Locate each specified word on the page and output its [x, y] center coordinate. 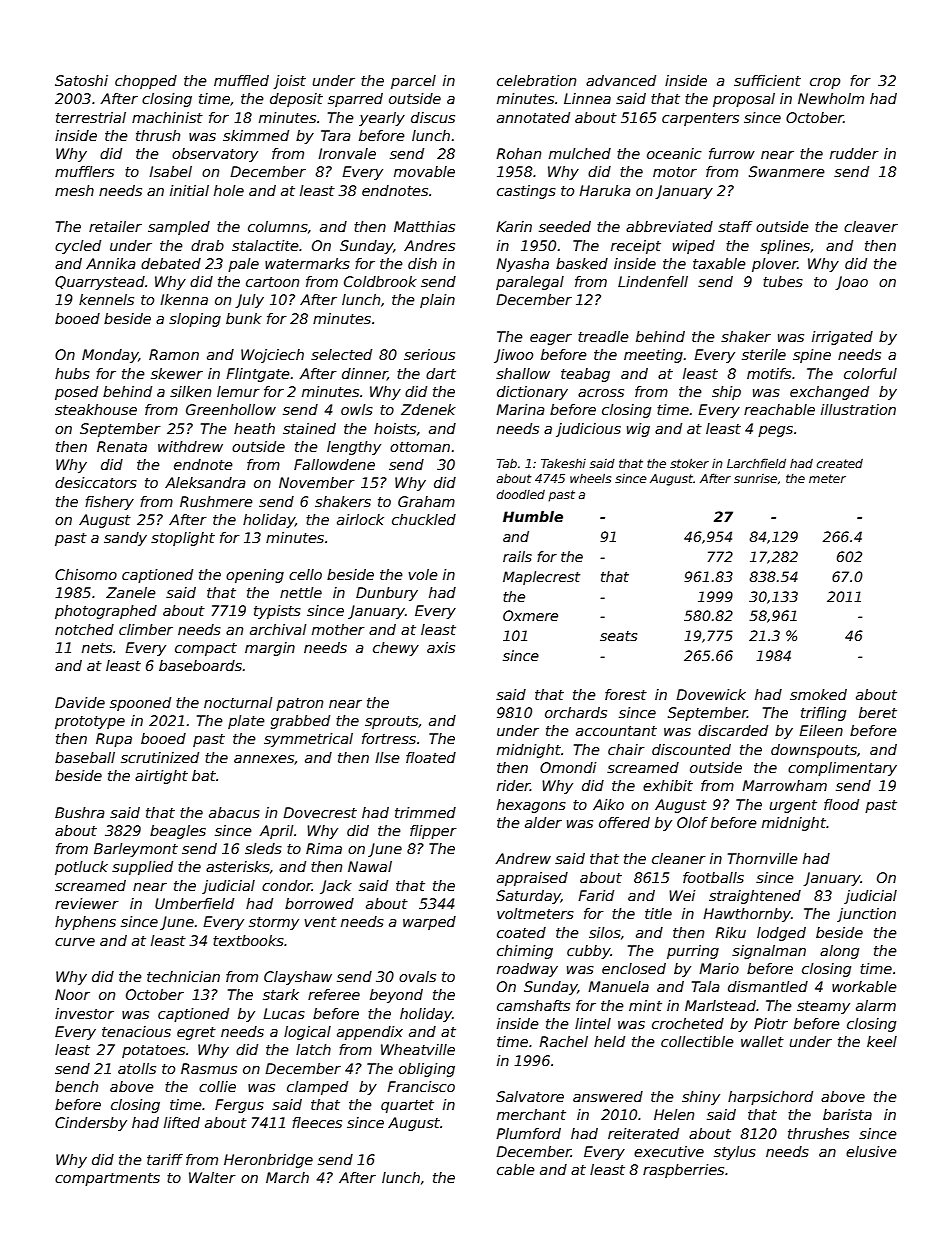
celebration [536, 80]
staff [735, 226]
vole [423, 574]
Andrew [523, 858]
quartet [407, 1106]
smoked [818, 694]
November [317, 482]
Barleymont [136, 850]
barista [847, 1114]
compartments [107, 1179]
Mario [719, 968]
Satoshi [81, 80]
